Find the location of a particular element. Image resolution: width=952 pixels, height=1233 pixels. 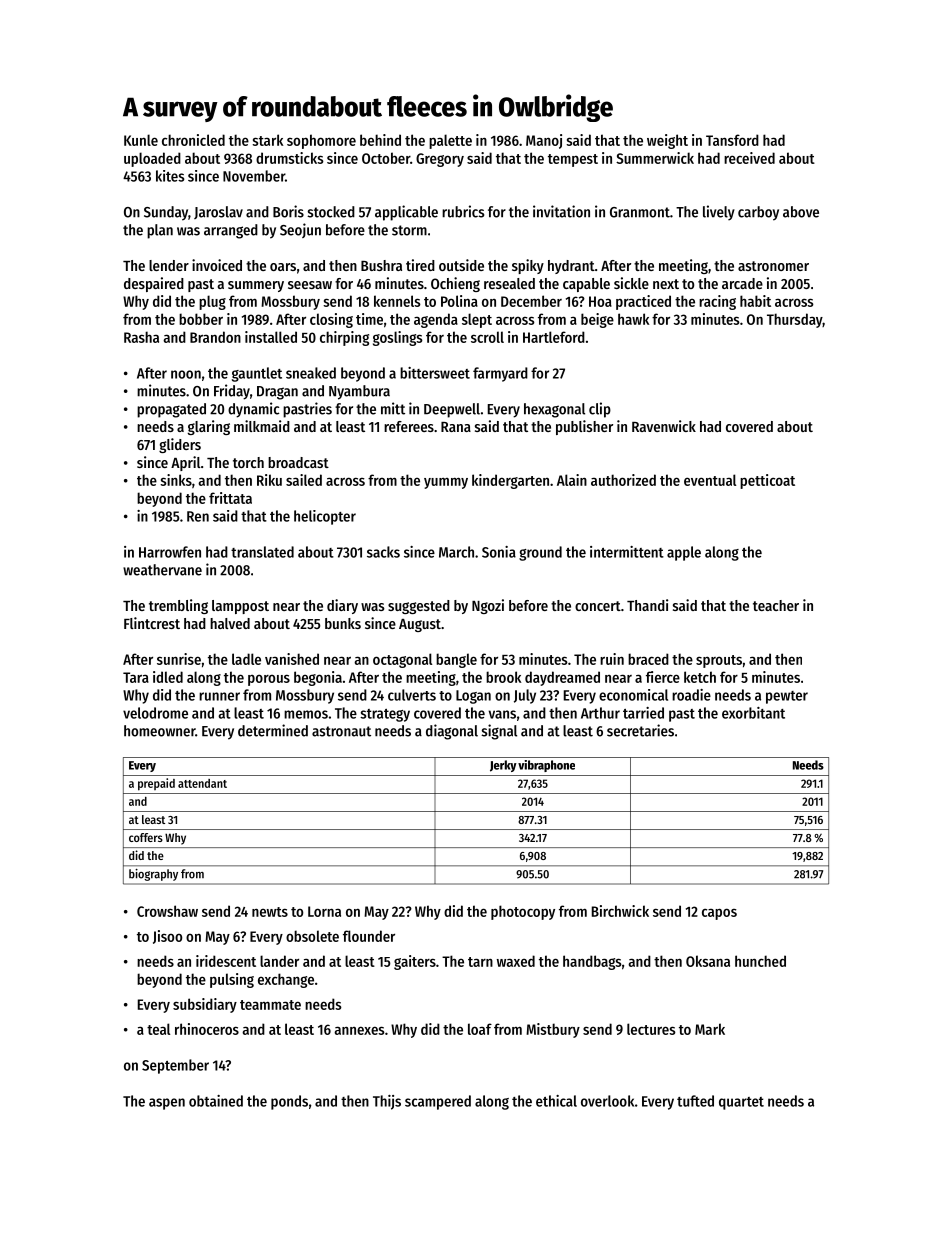

overlook is located at coordinates (607, 1101).
